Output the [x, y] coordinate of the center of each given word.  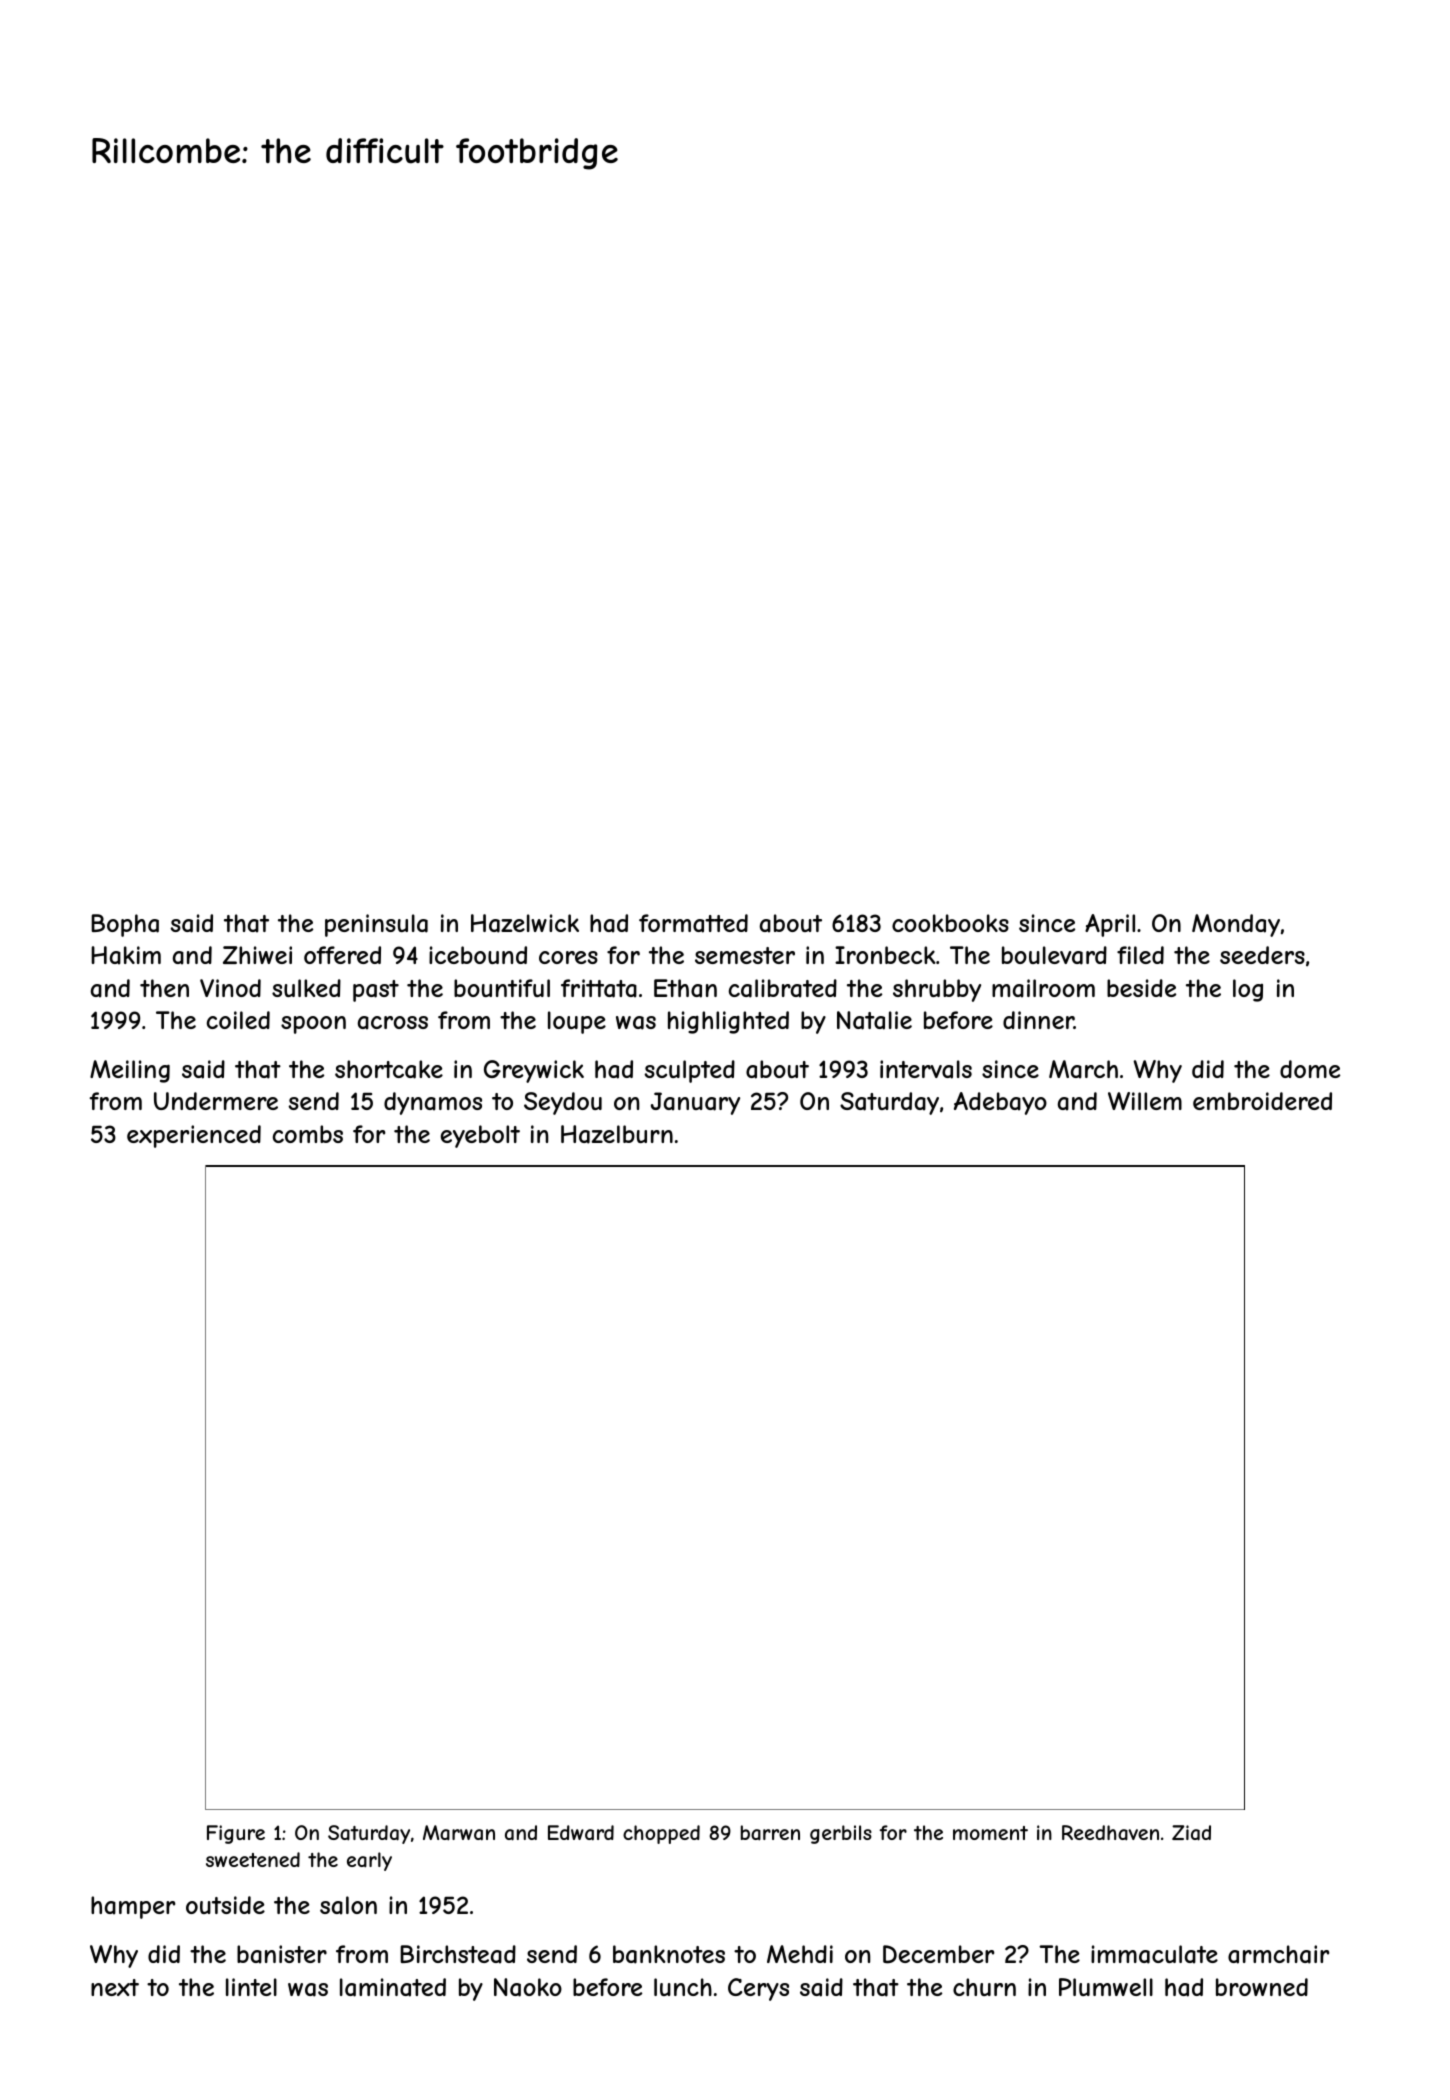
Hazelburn [617, 1134]
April [1110, 925]
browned [1262, 1987]
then [164, 988]
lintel [251, 1987]
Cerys [758, 1989]
